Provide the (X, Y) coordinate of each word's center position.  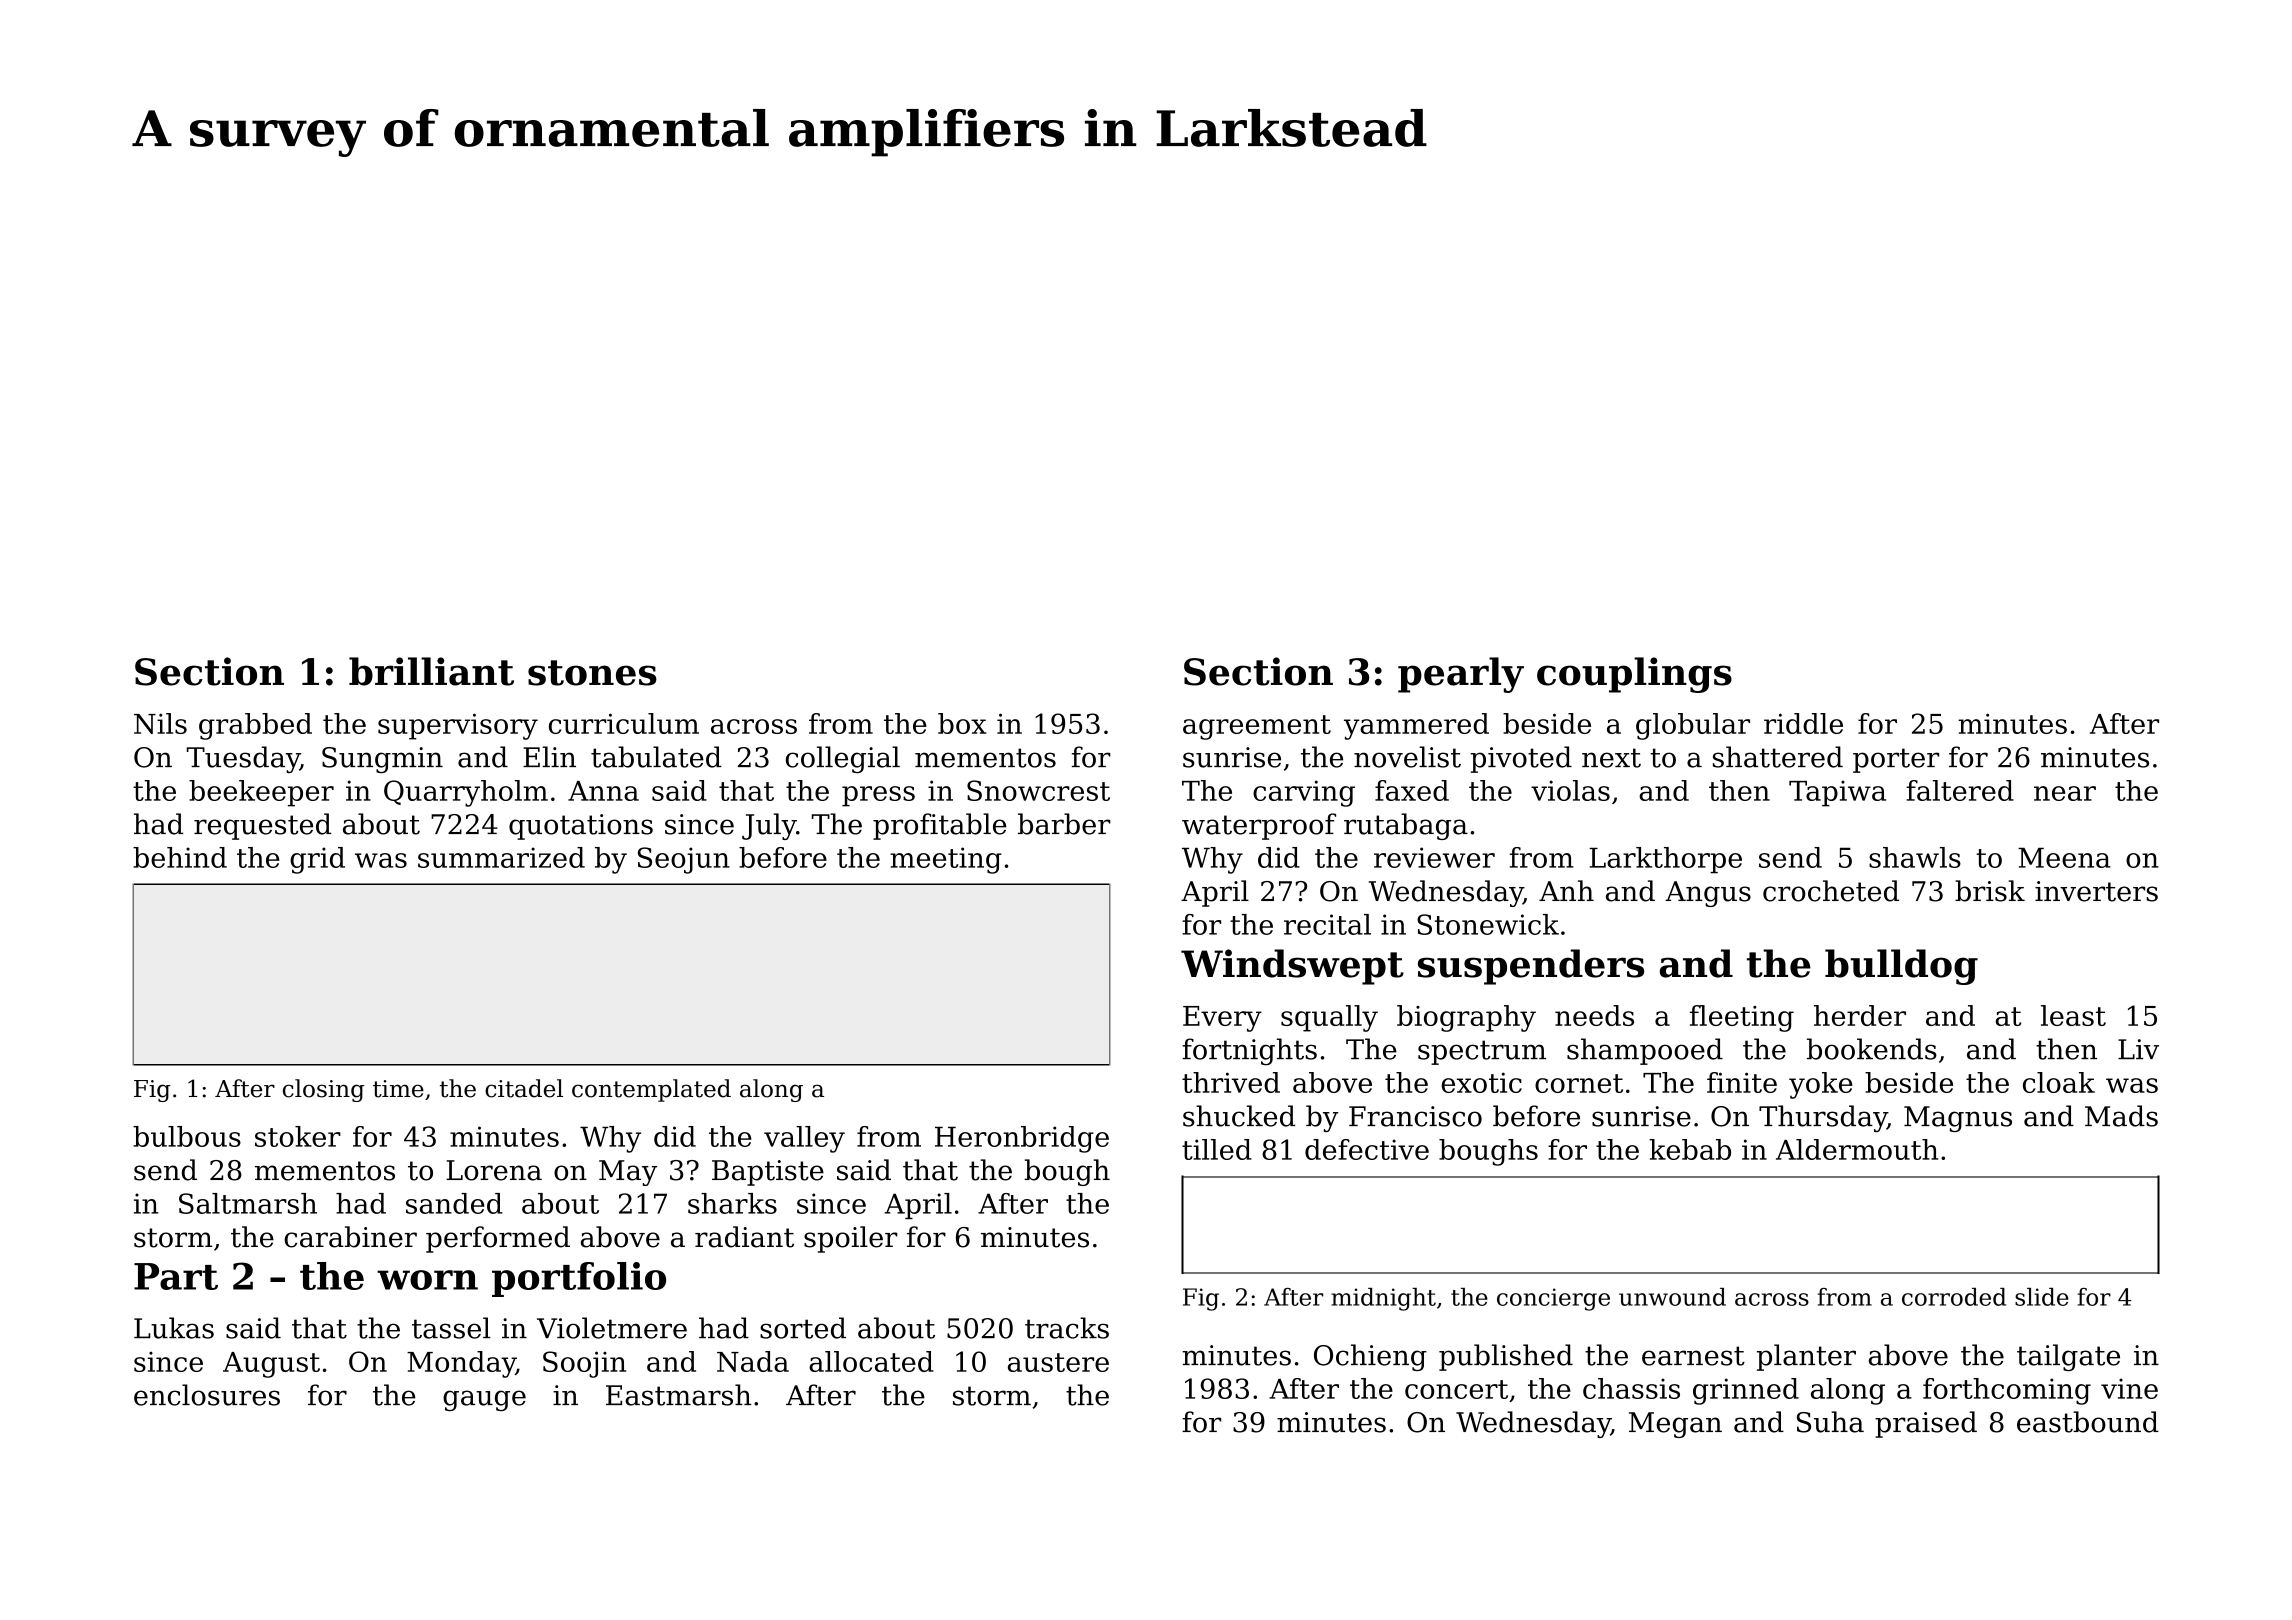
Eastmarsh (678, 1395)
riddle (1803, 723)
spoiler (851, 1239)
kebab (1690, 1149)
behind (180, 857)
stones (592, 673)
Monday (461, 1364)
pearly (1461, 675)
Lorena (494, 1170)
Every (1222, 1019)
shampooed (1645, 1051)
